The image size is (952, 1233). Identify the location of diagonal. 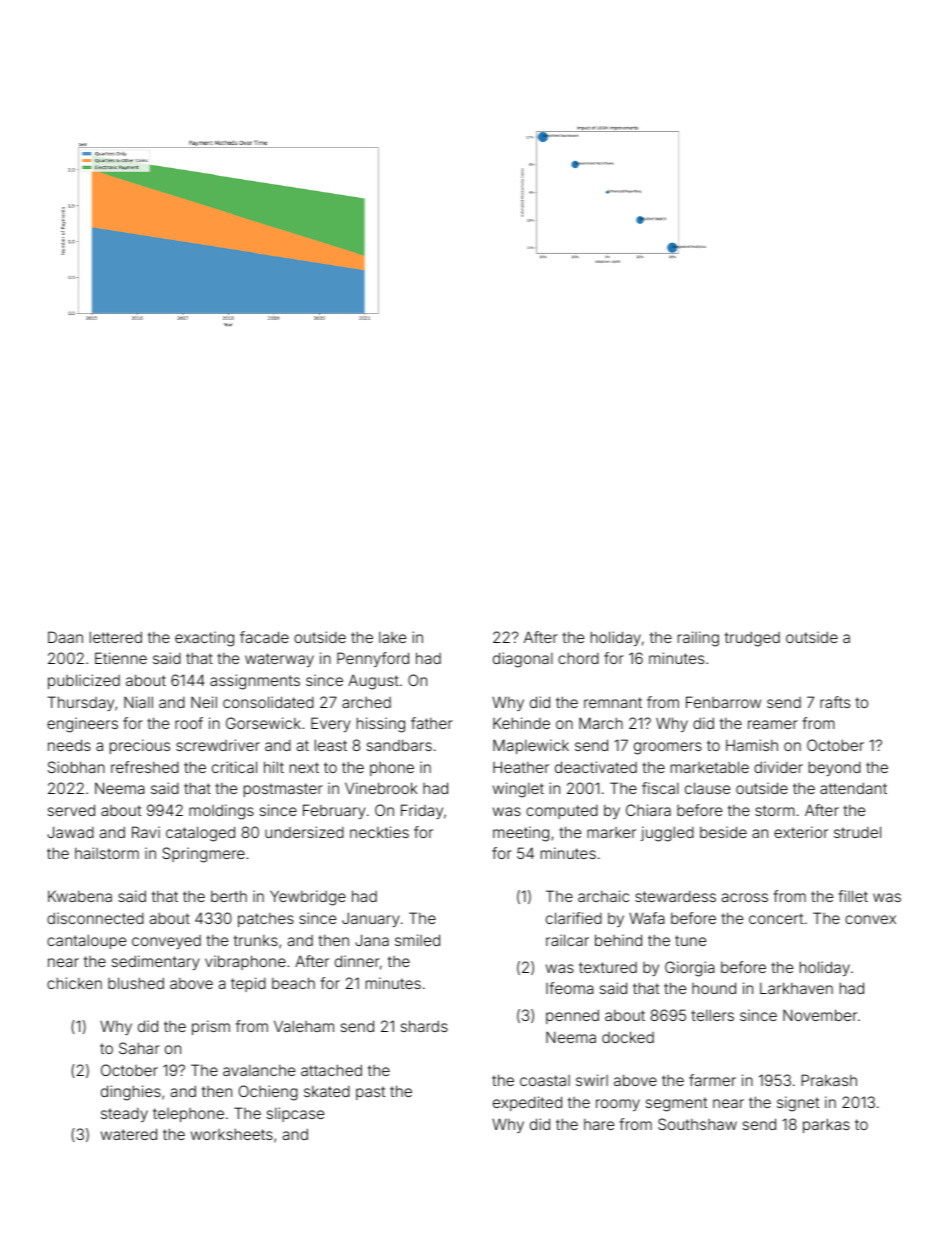
(523, 660).
